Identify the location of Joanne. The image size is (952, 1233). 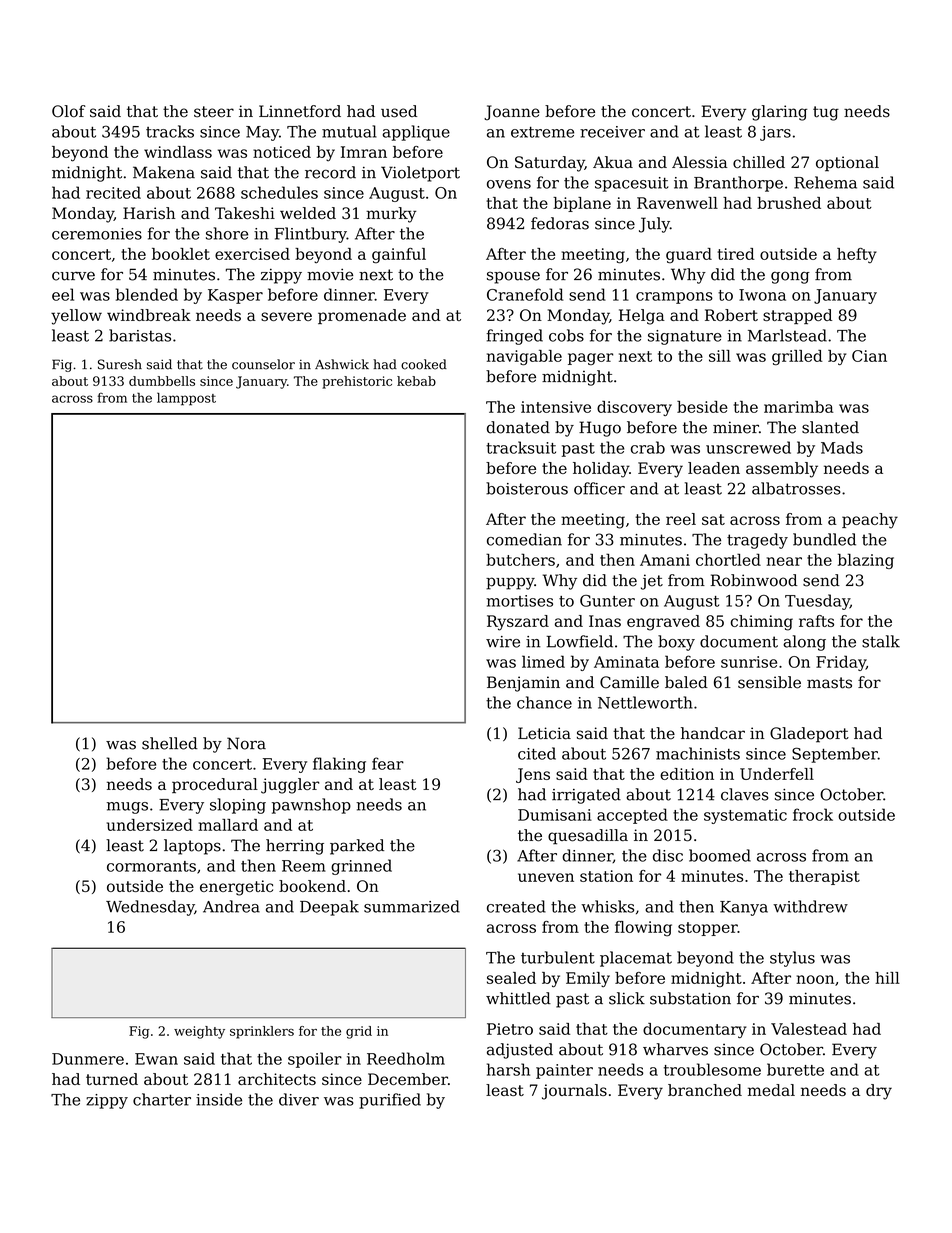
(512, 113).
